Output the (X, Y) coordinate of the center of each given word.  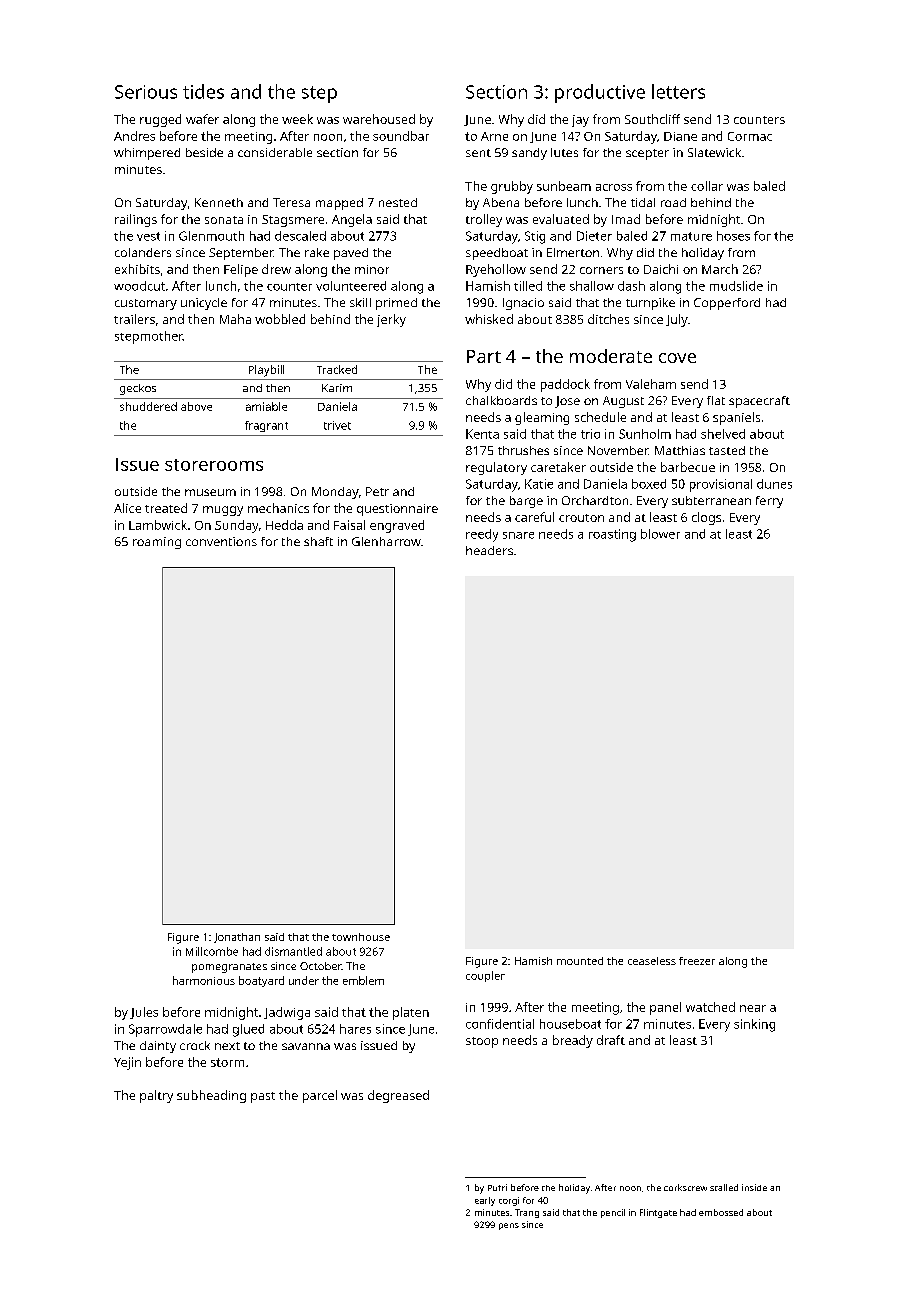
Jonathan (237, 938)
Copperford (727, 304)
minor (372, 269)
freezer (697, 961)
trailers (134, 319)
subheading (211, 1096)
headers (489, 550)
